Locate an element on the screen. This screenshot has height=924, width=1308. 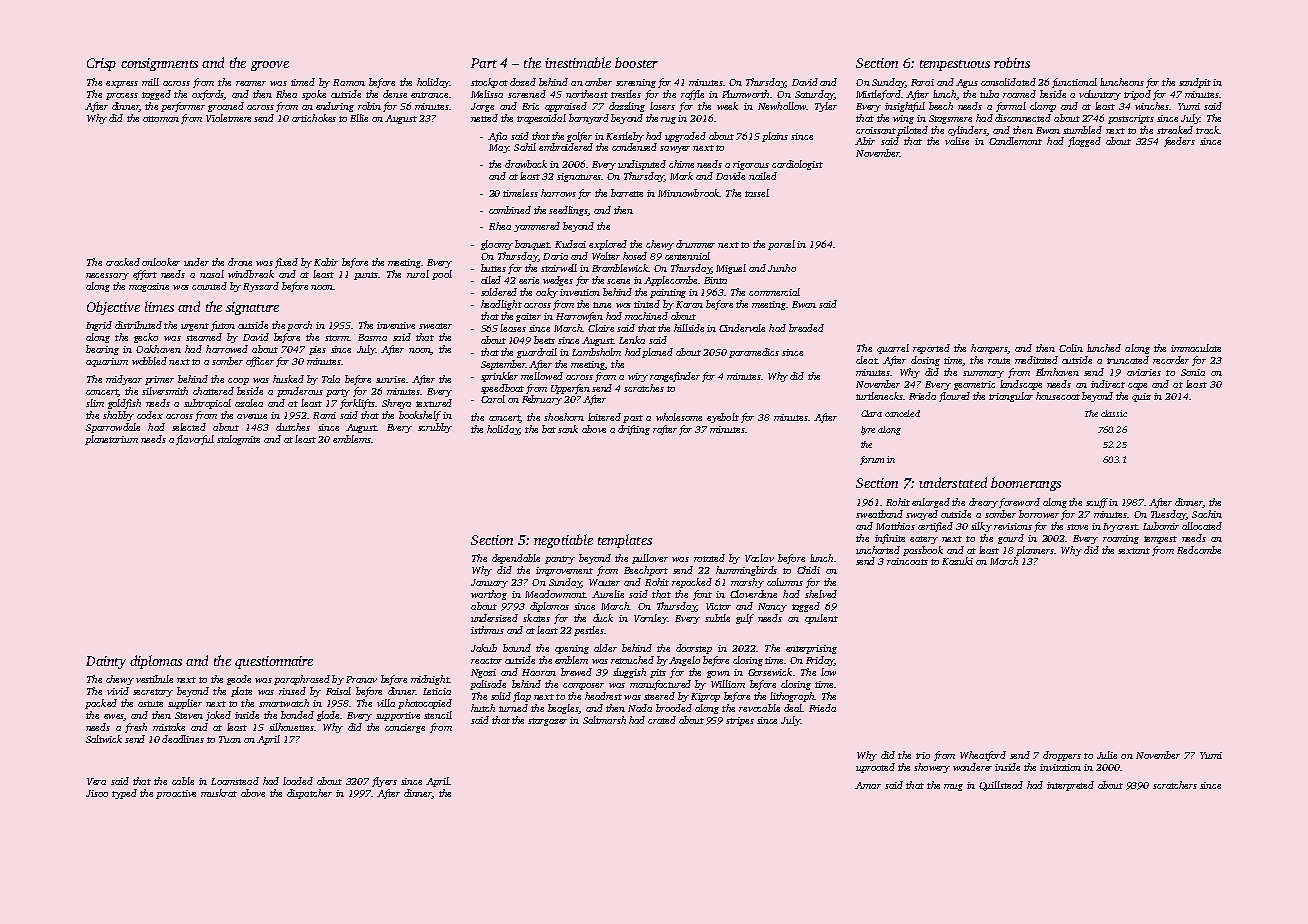
indirect is located at coordinates (1108, 384).
